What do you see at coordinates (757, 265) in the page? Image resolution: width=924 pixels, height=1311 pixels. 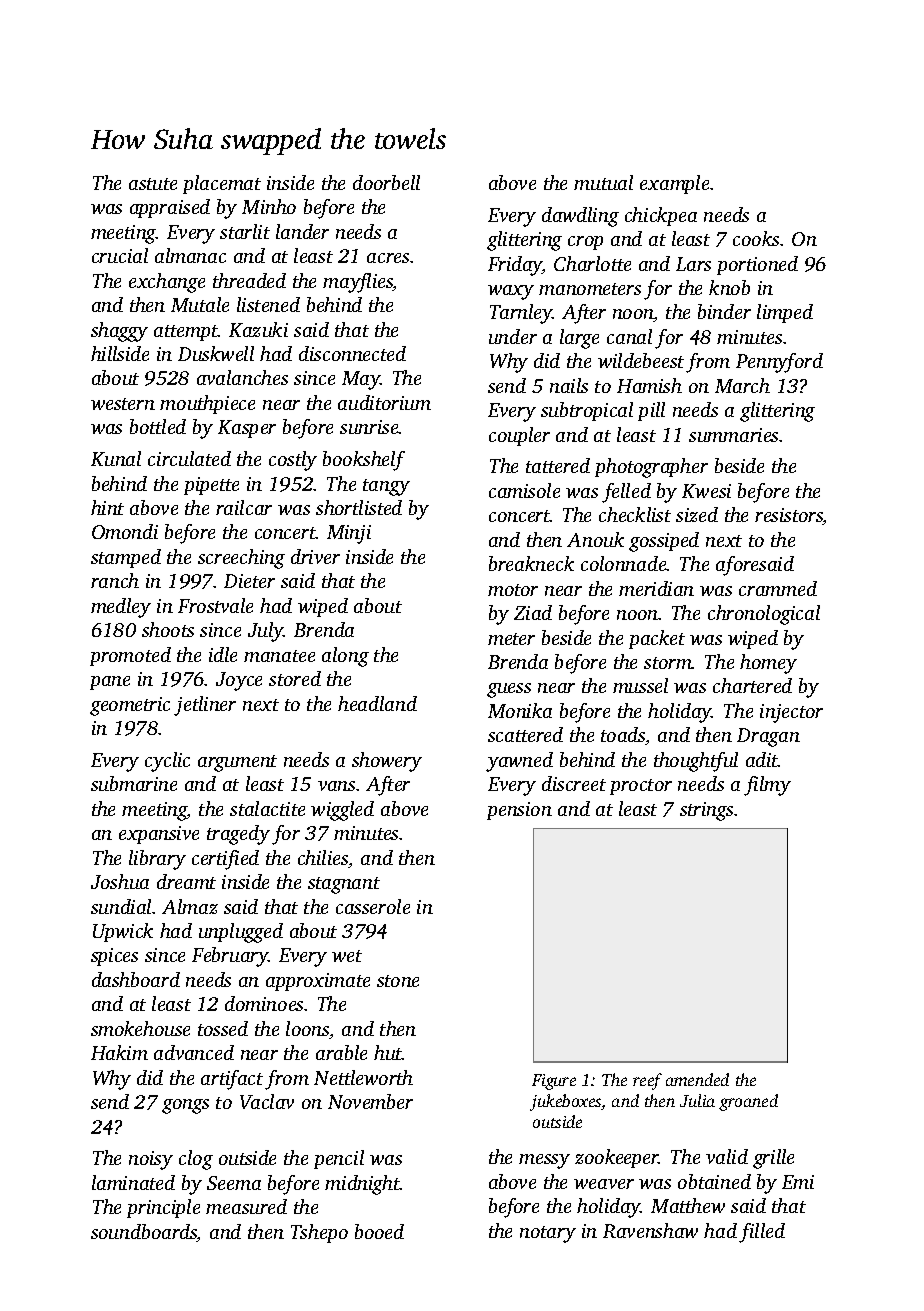 I see `portioned` at bounding box center [757, 265].
